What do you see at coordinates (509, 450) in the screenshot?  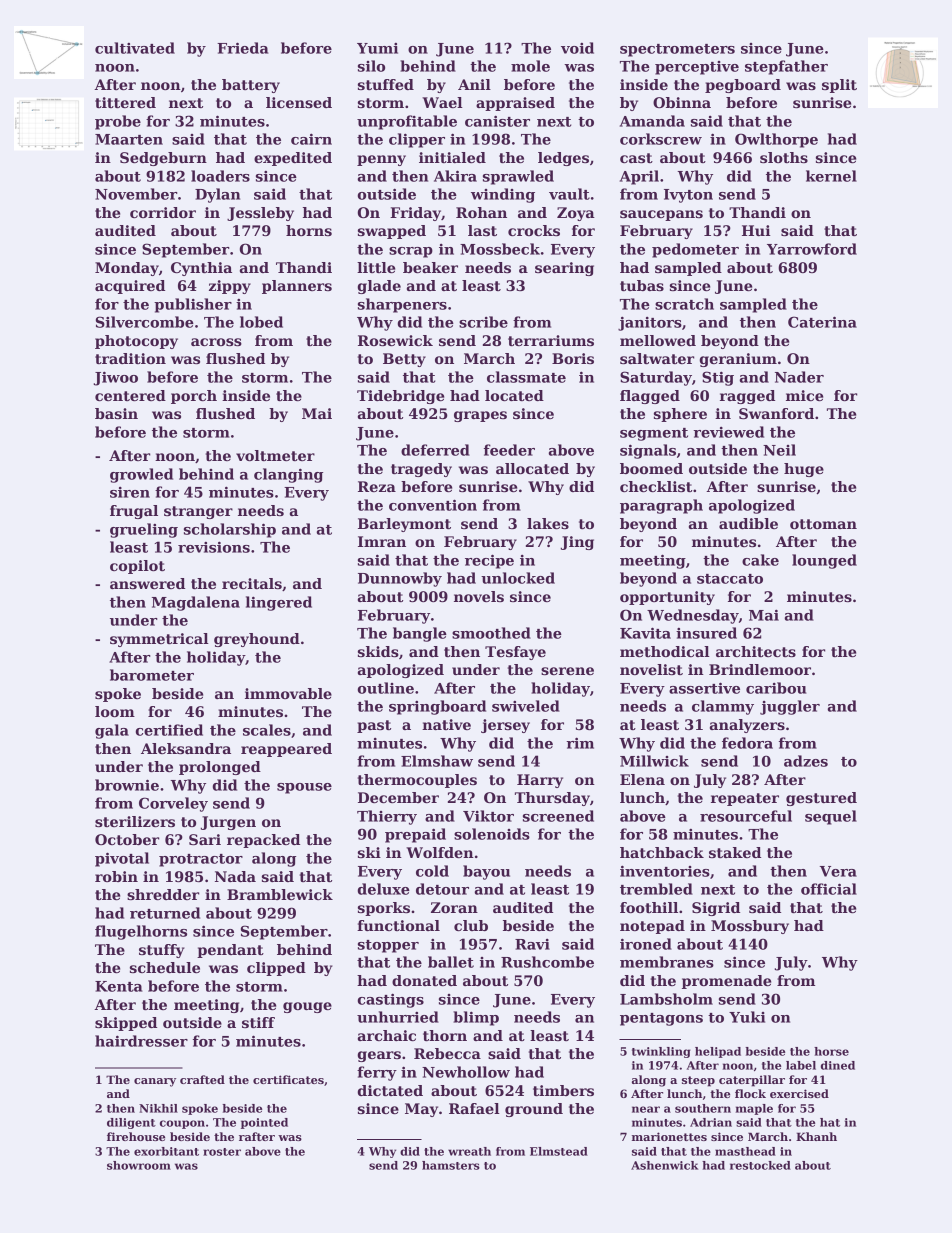 I see `feeder` at bounding box center [509, 450].
